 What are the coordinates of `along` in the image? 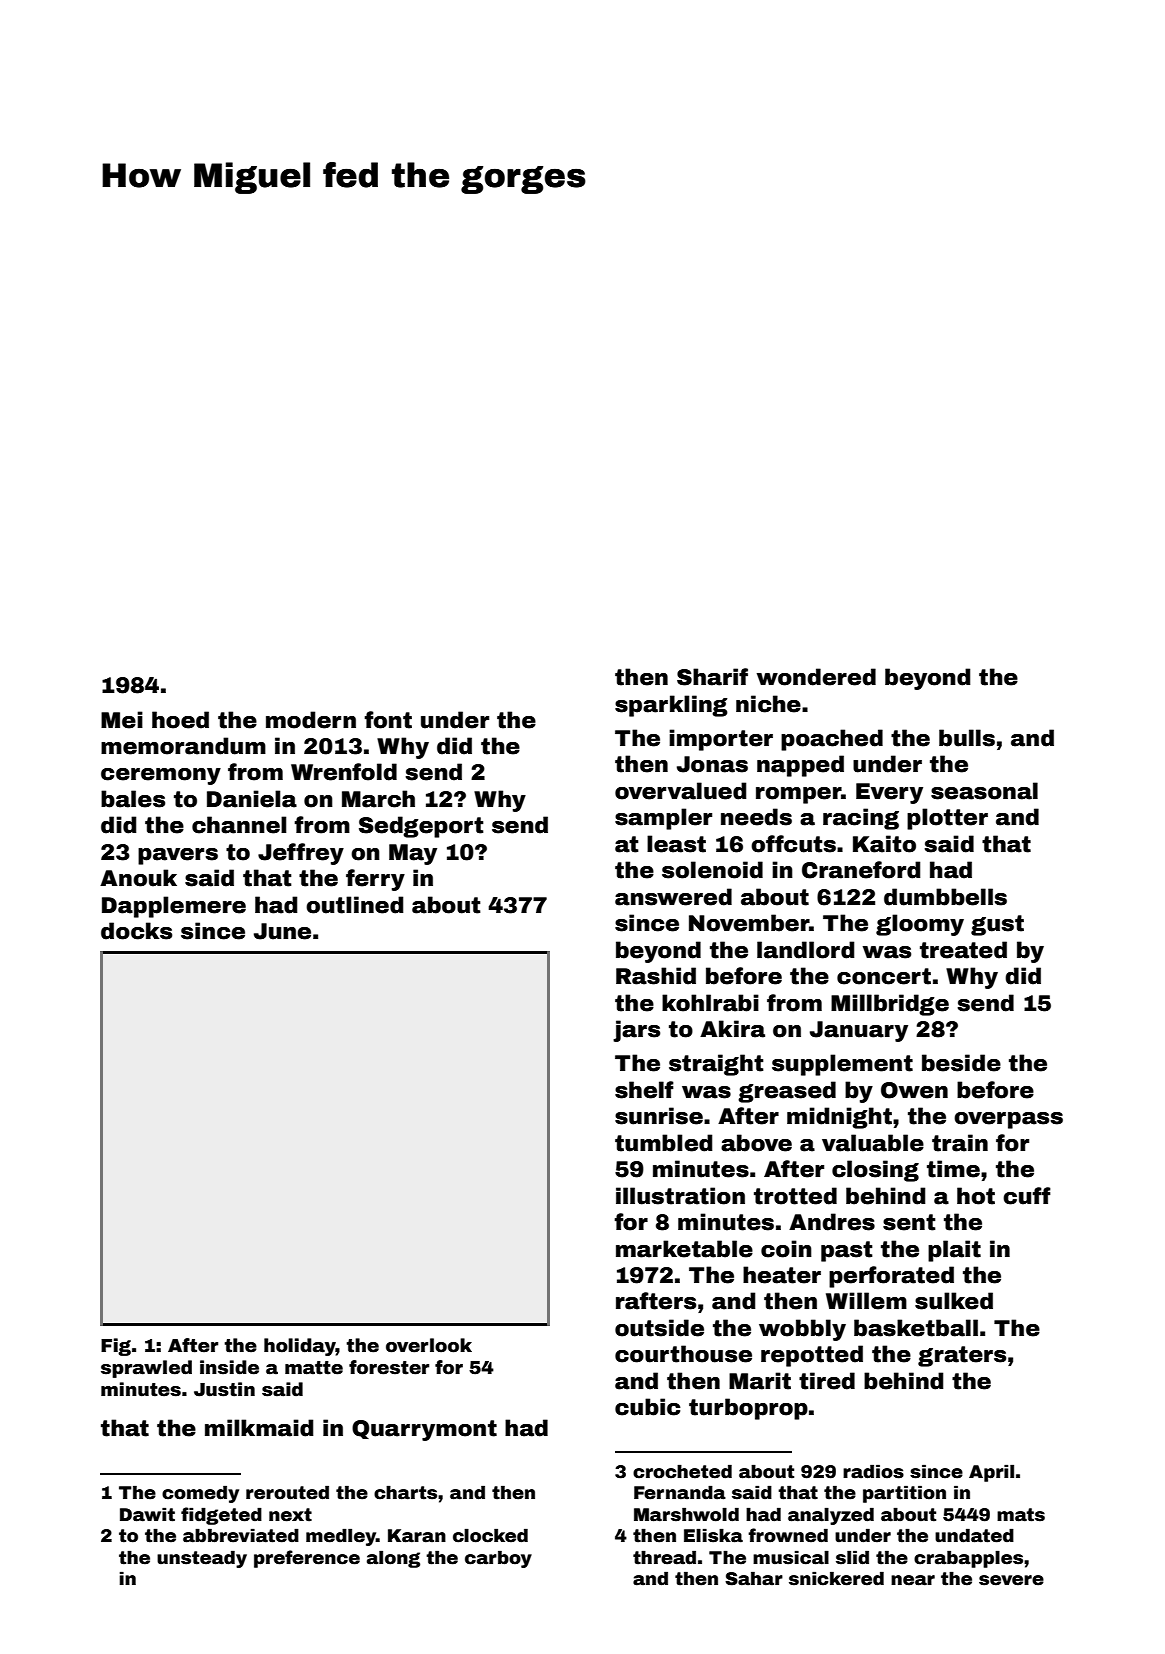 It's located at (393, 1559).
